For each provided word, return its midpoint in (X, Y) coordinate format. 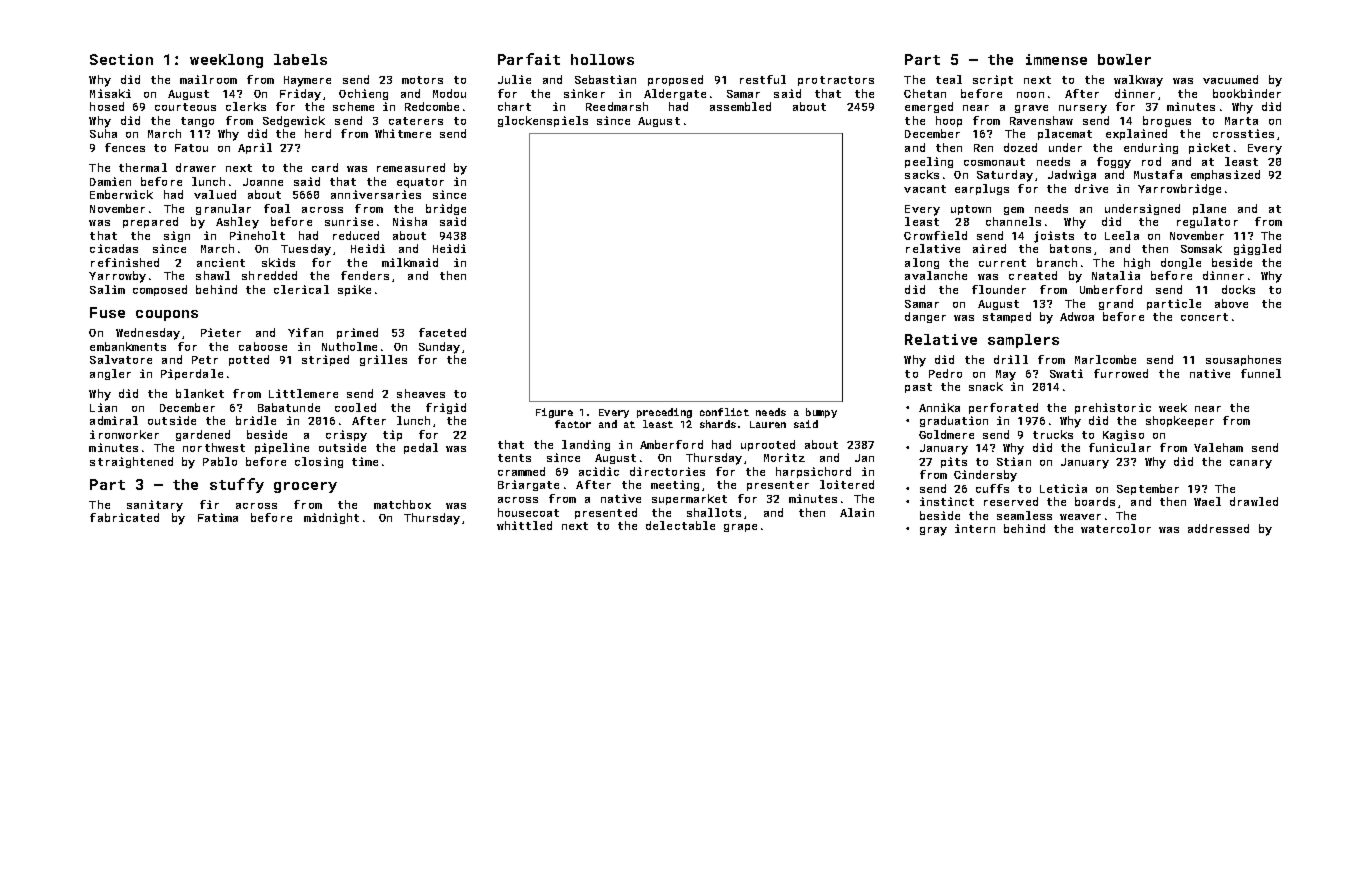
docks (1238, 289)
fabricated (124, 517)
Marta (1241, 121)
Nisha (410, 221)
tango (197, 122)
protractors (836, 81)
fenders (365, 275)
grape (740, 528)
